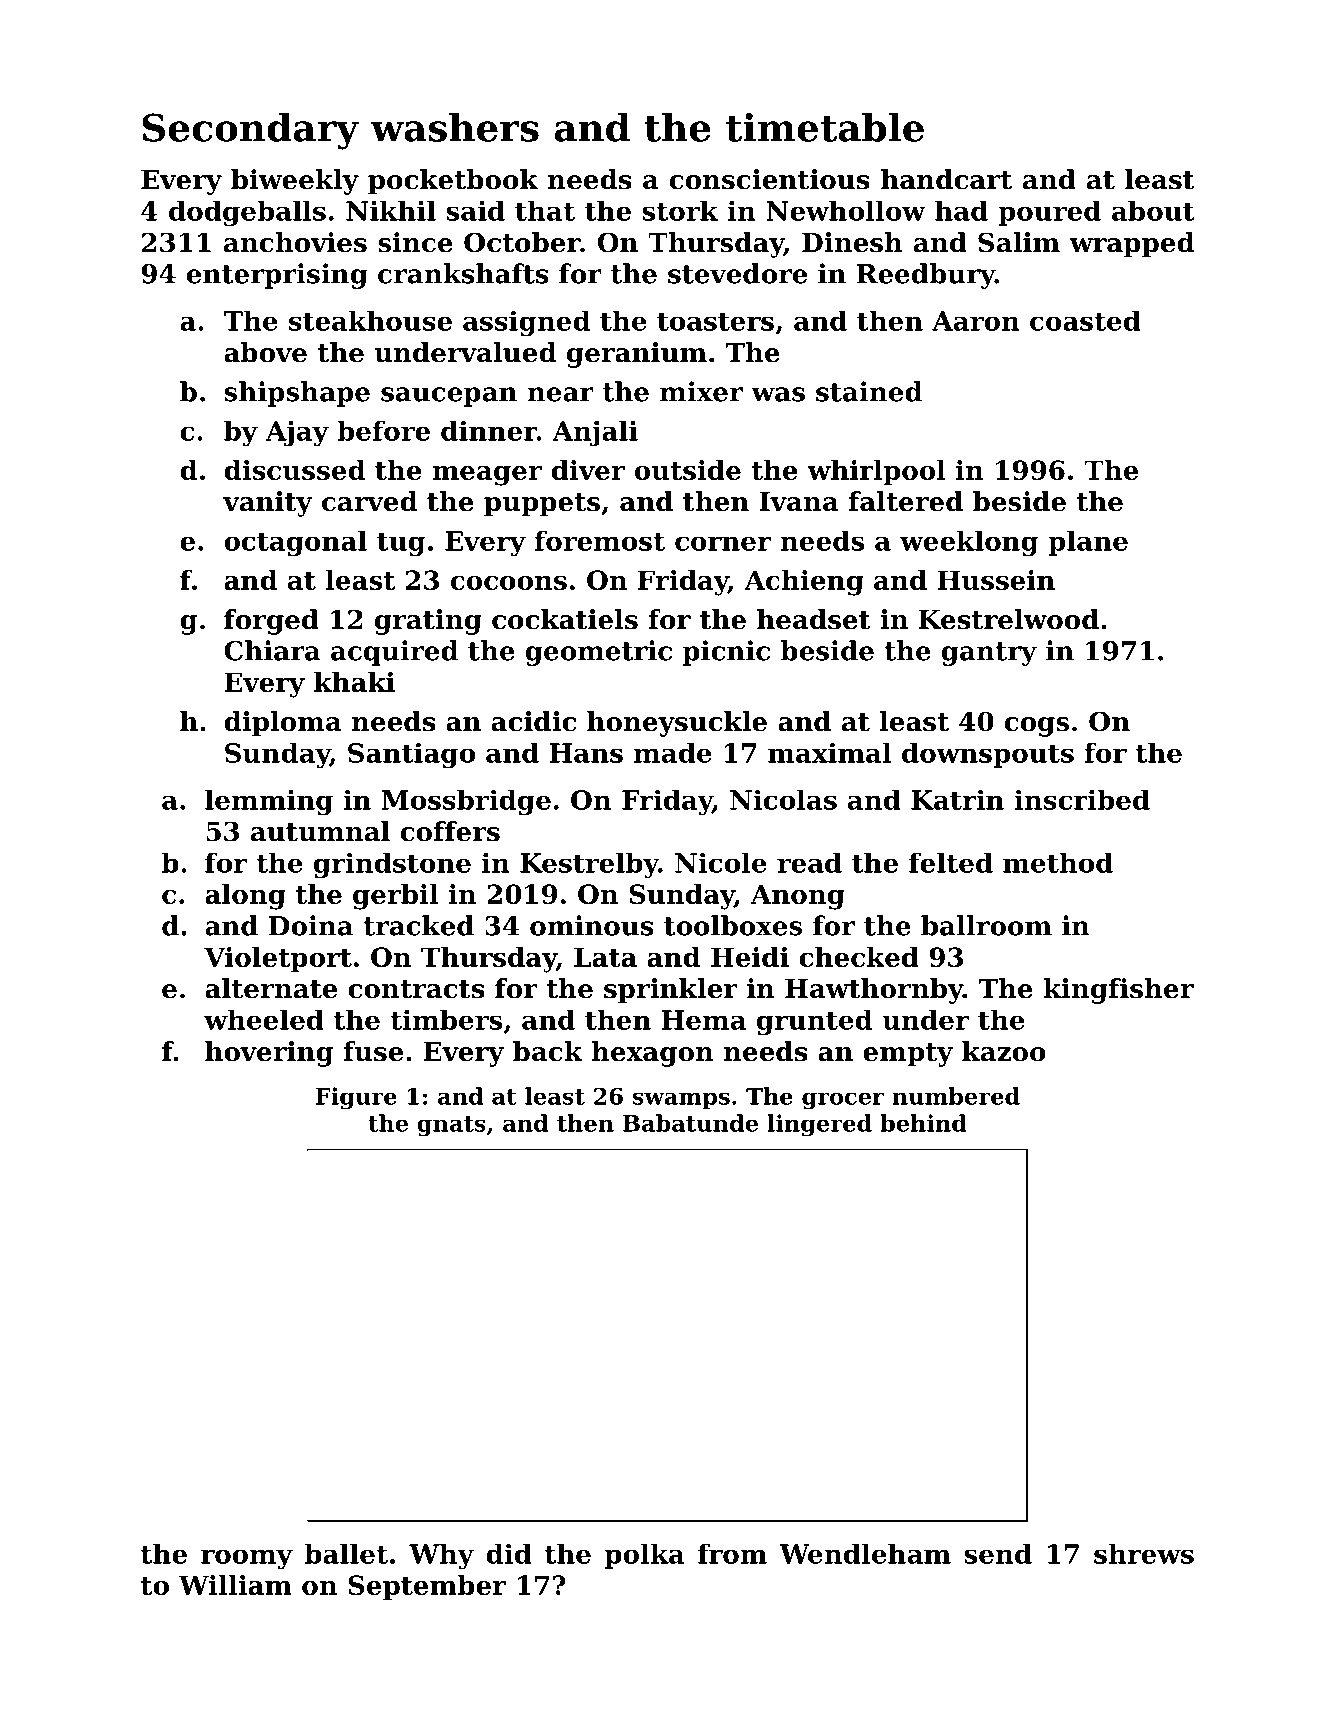 This screenshot has height=1728, width=1335. Describe the element at coordinates (250, 131) in the screenshot. I see `Secondary` at that location.
